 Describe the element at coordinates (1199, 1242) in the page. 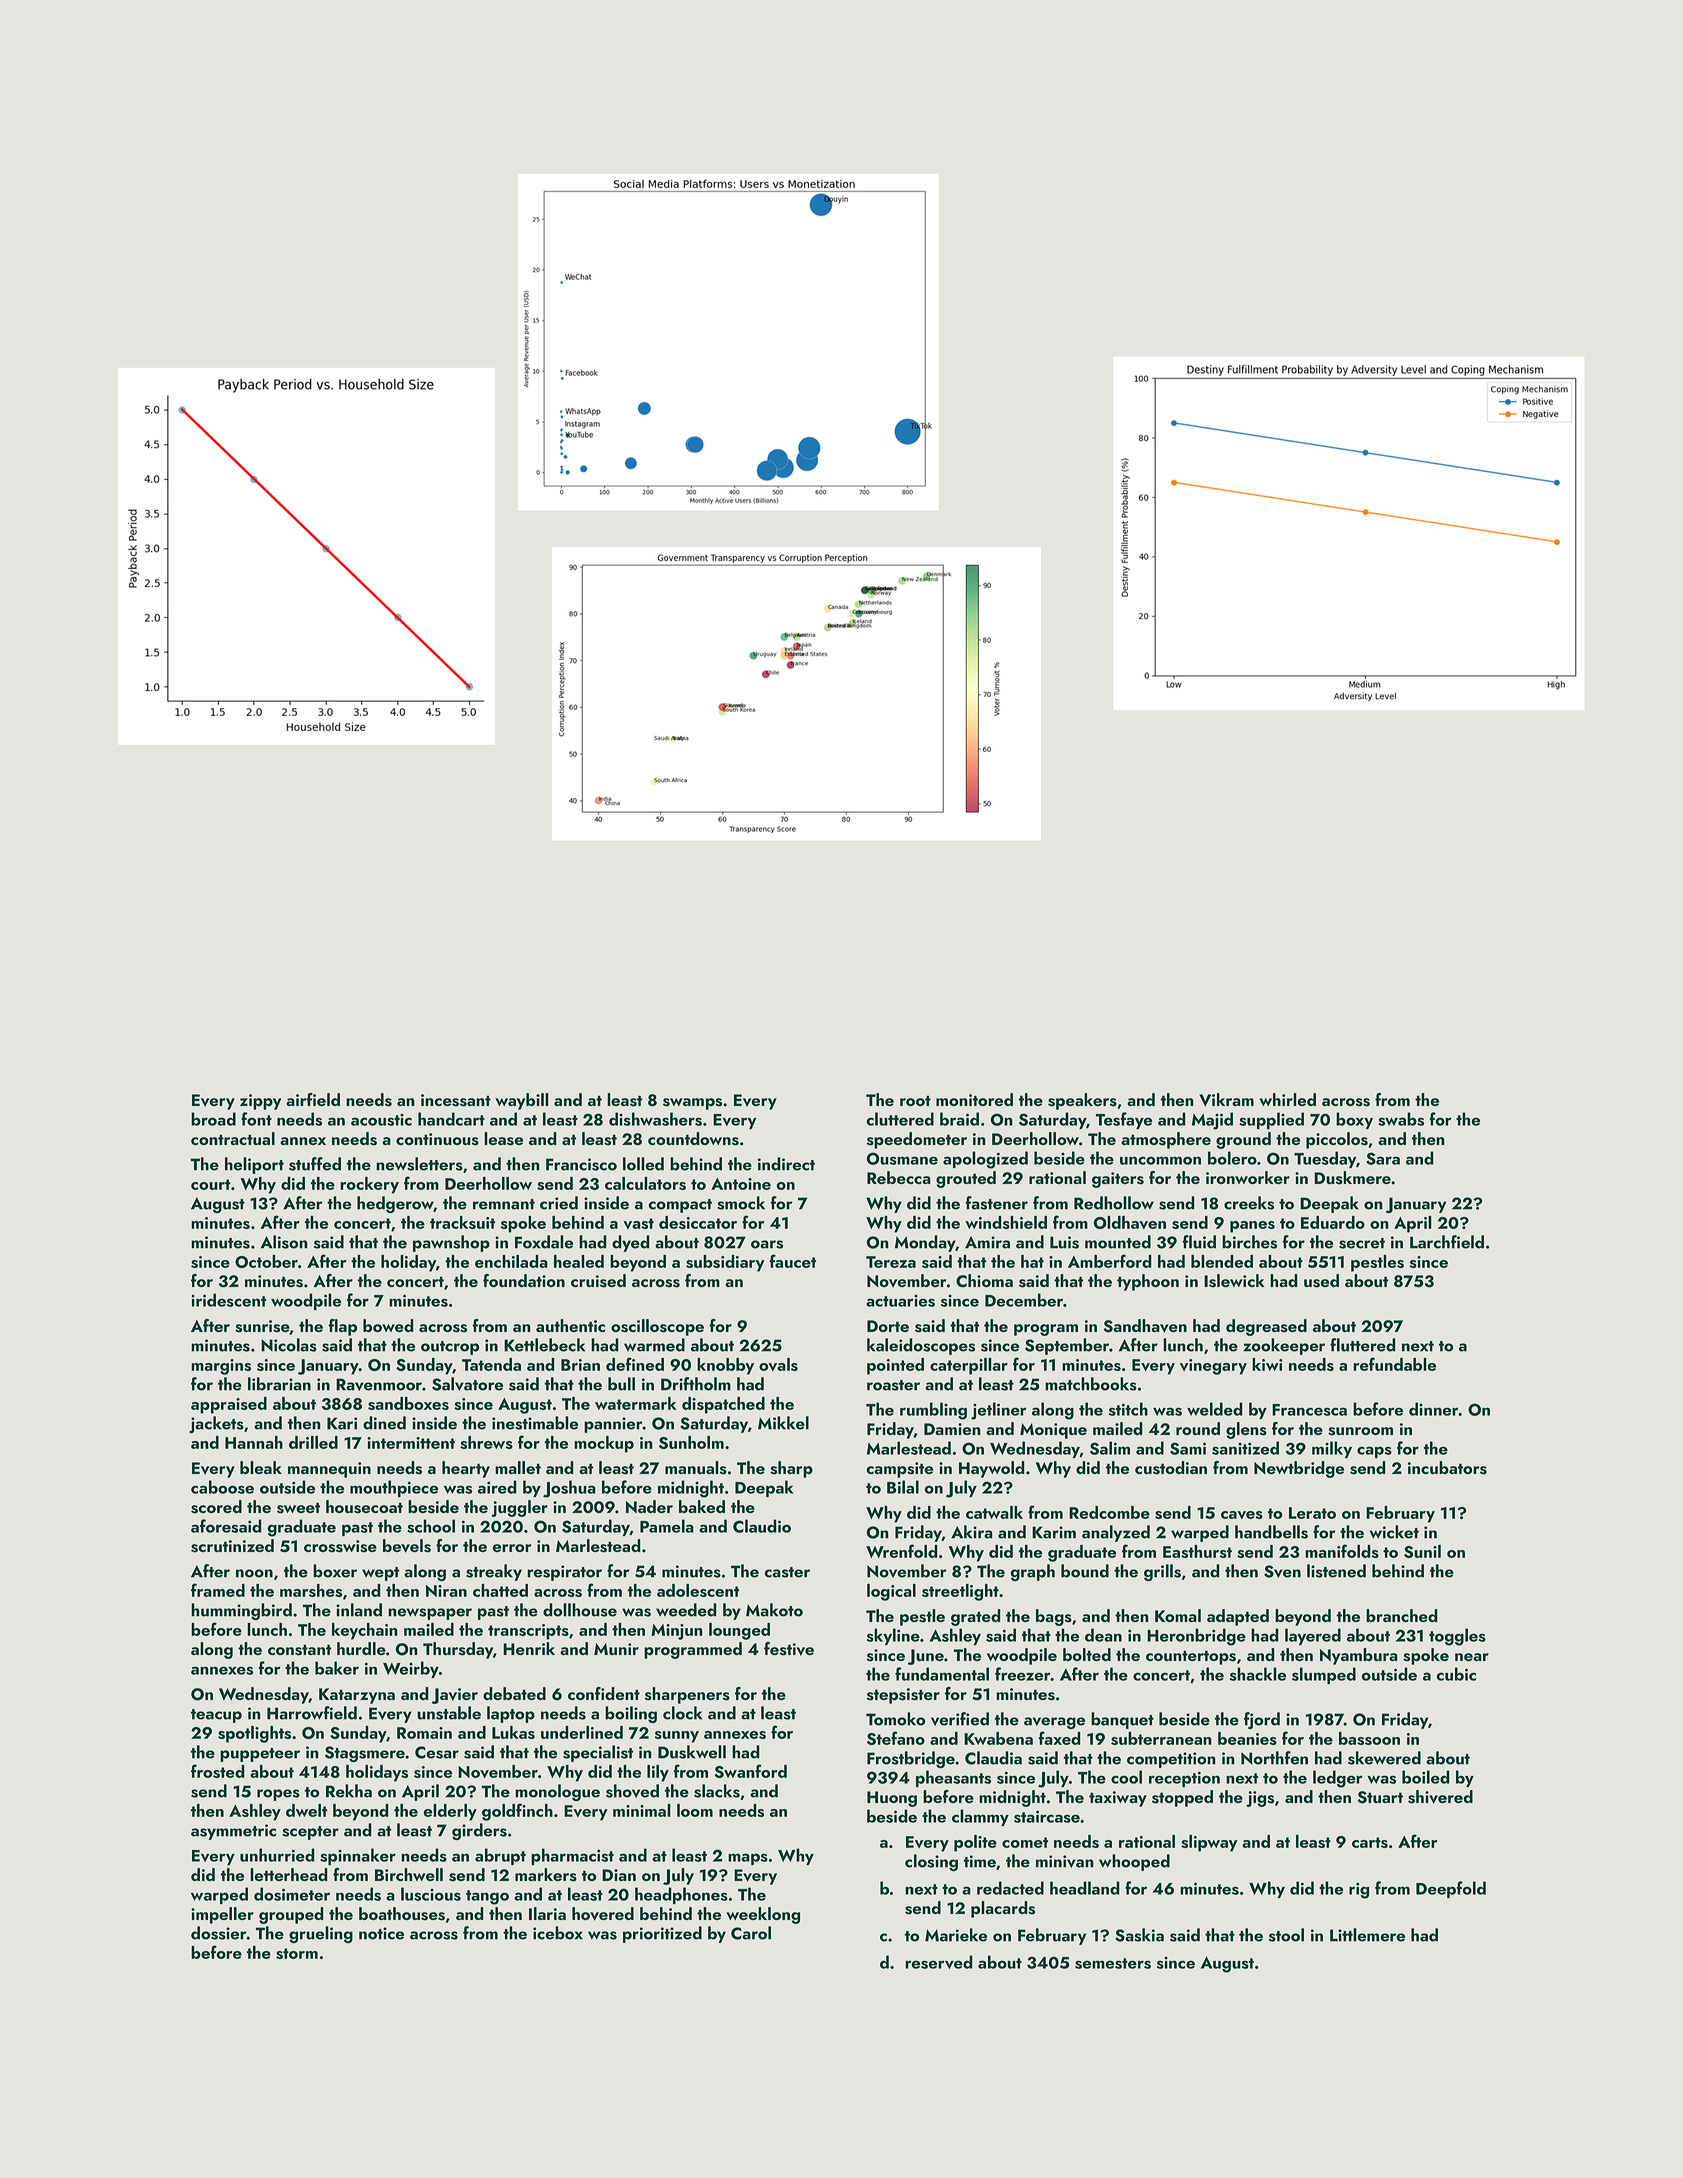

I see `fluid` at that location.
